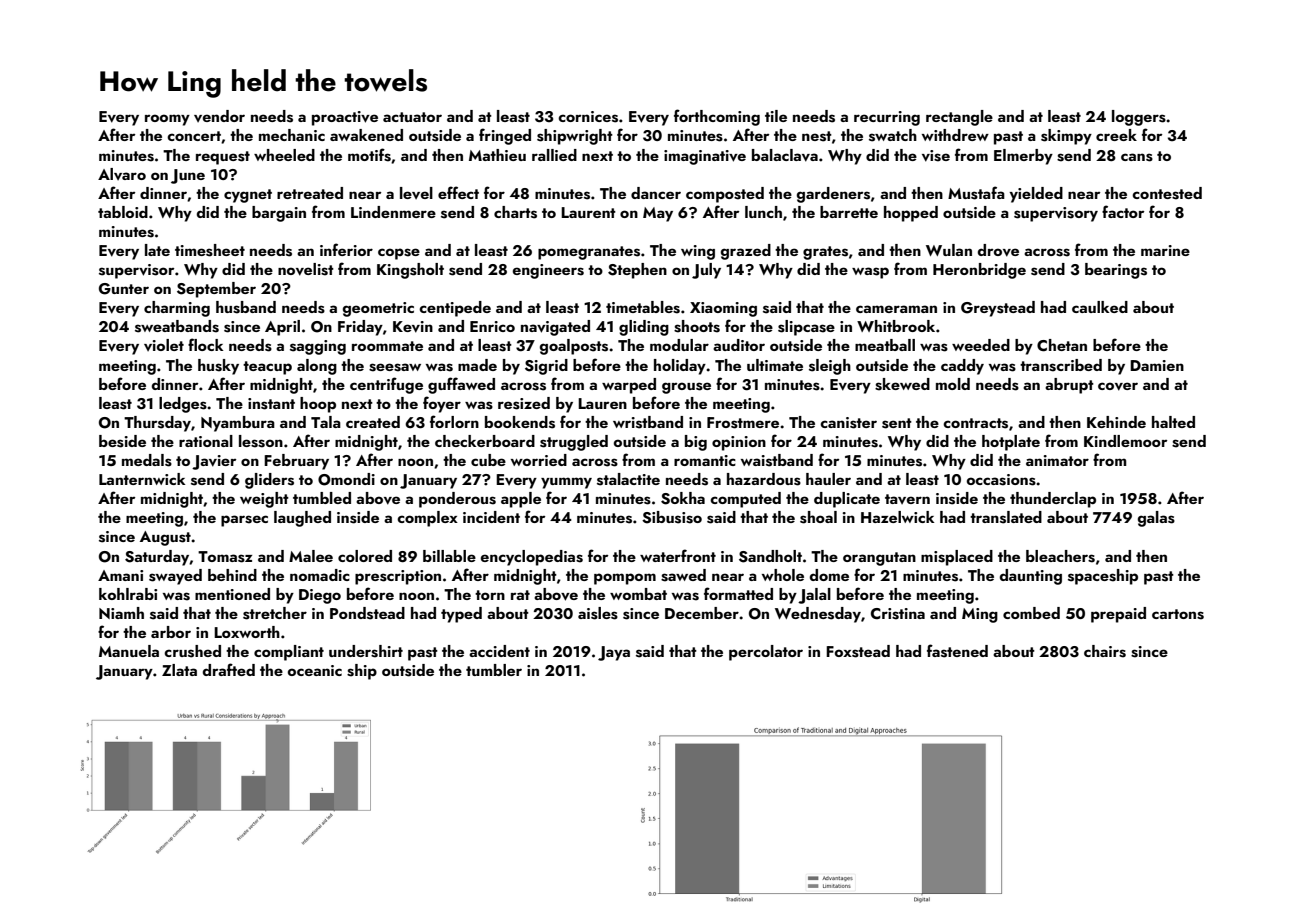 This screenshot has width=1308, height=924. What do you see at coordinates (229, 669) in the screenshot?
I see `drafted` at bounding box center [229, 669].
